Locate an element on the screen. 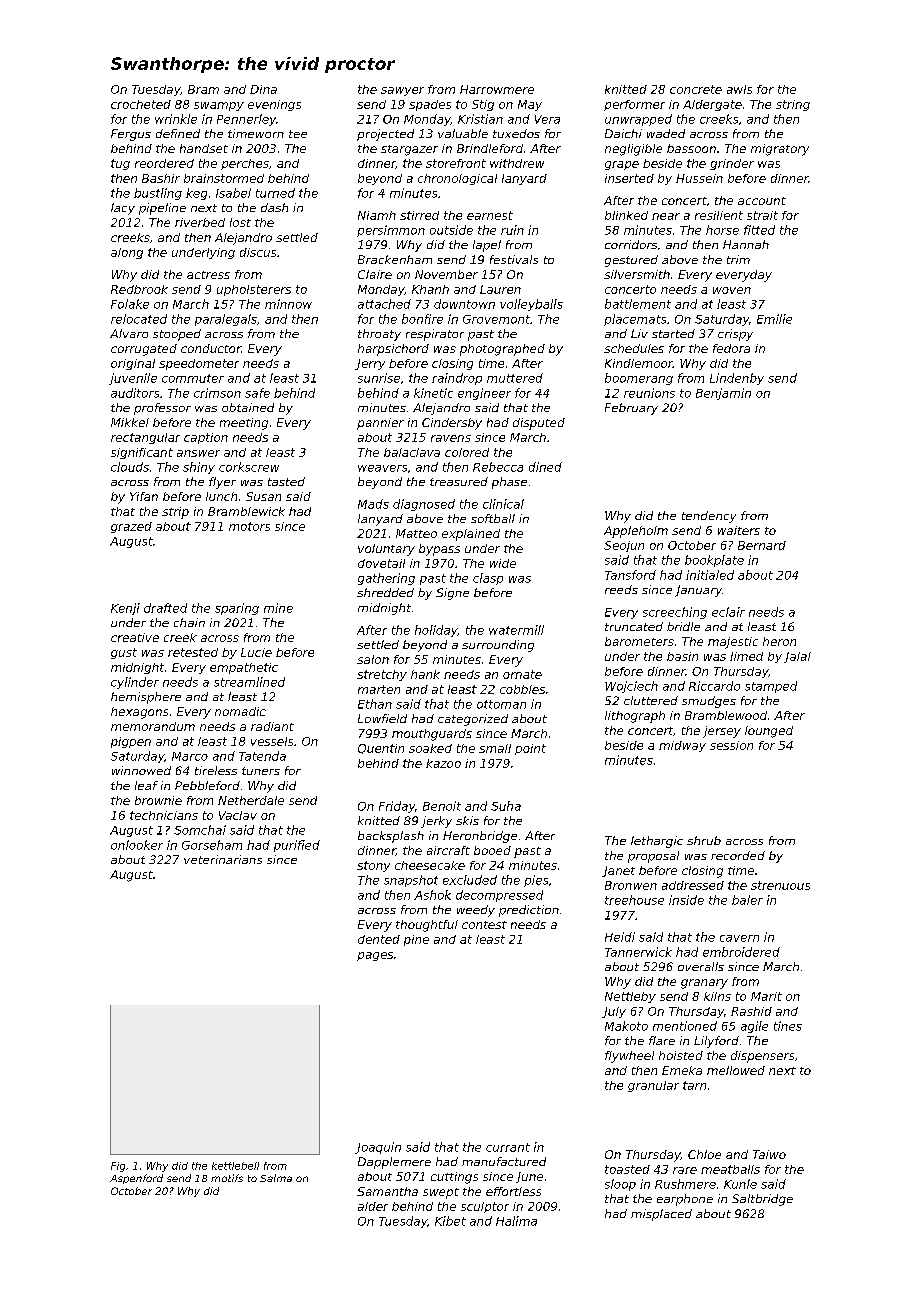 This screenshot has width=924, height=1308. Fig is located at coordinates (118, 1167).
